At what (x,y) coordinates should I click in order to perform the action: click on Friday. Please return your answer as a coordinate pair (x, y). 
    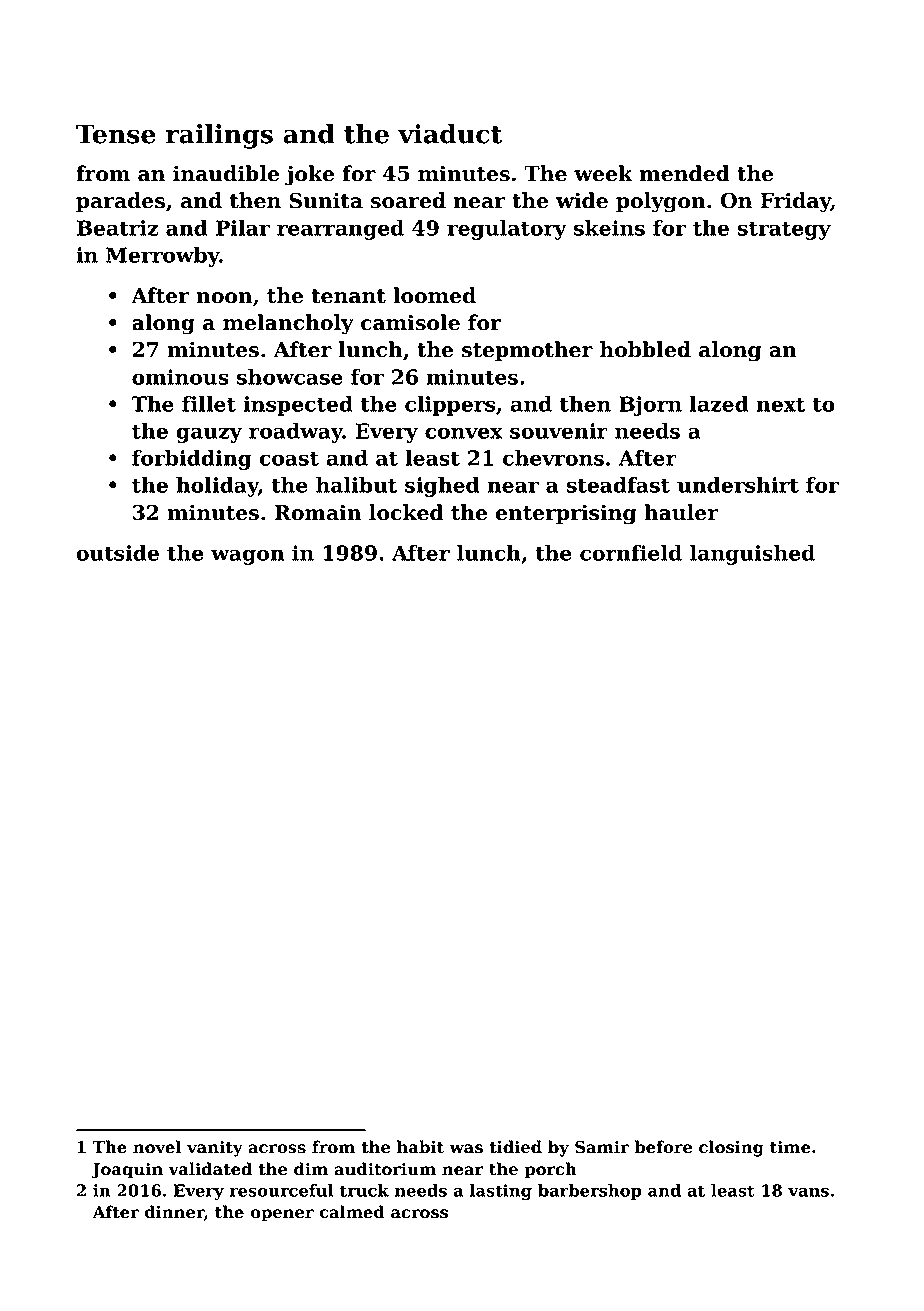
    Looking at the image, I should click on (795, 202).
